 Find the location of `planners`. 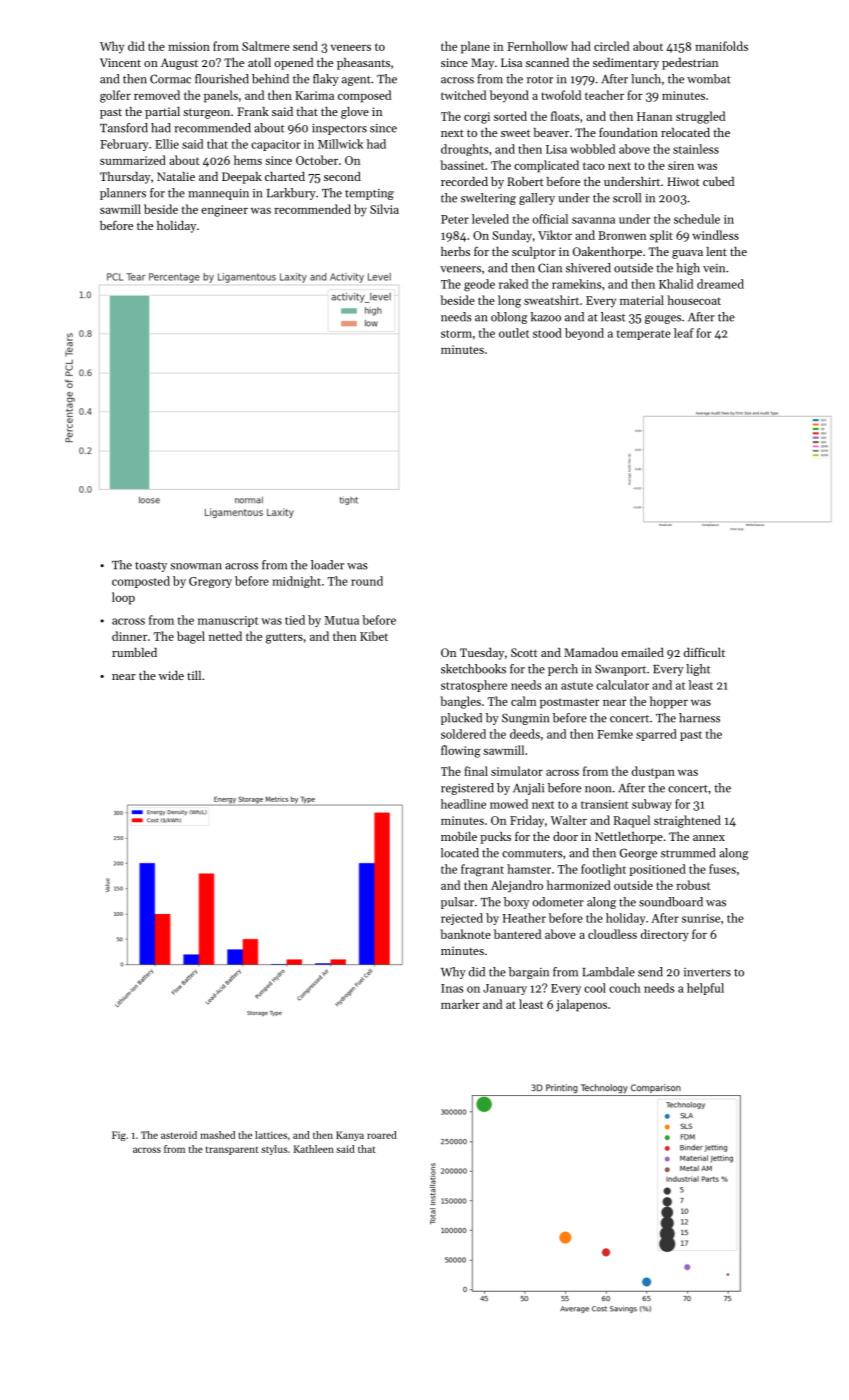

planners is located at coordinates (123, 194).
